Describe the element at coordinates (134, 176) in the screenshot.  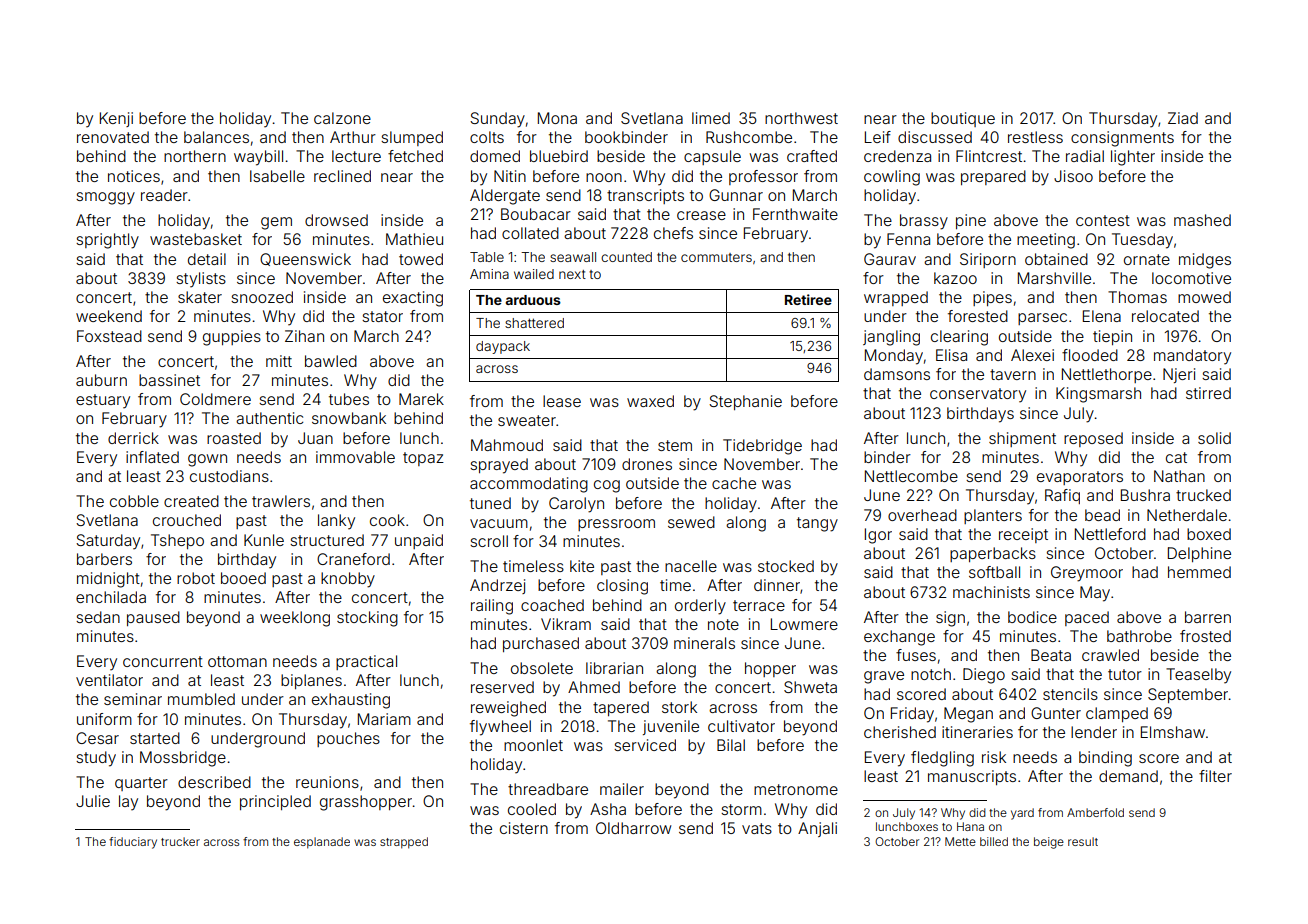
I see `notices` at that location.
